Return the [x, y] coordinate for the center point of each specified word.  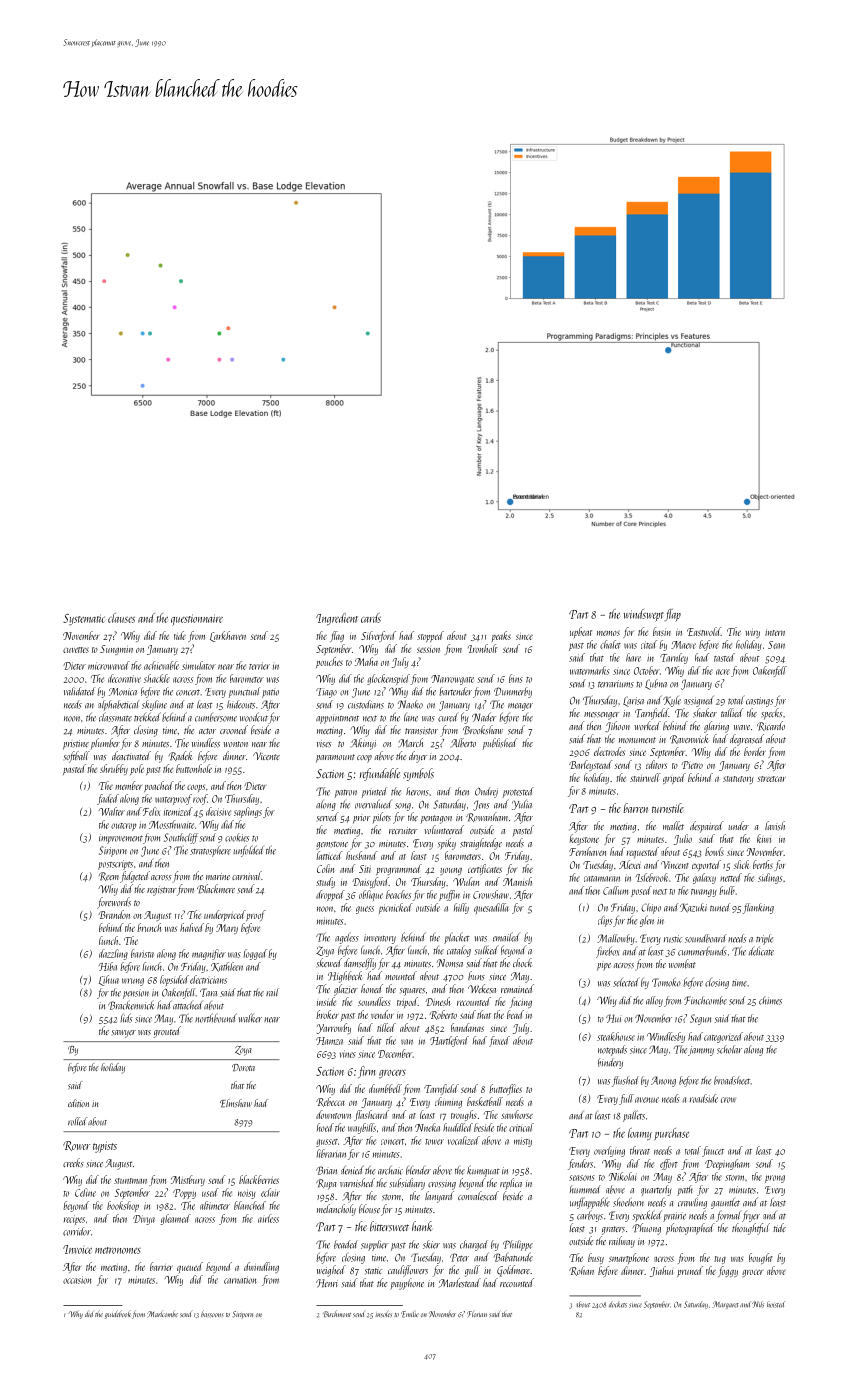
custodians [366, 704]
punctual [244, 692]
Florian [477, 1313]
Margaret [725, 1305]
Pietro [692, 765]
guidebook [118, 1314]
